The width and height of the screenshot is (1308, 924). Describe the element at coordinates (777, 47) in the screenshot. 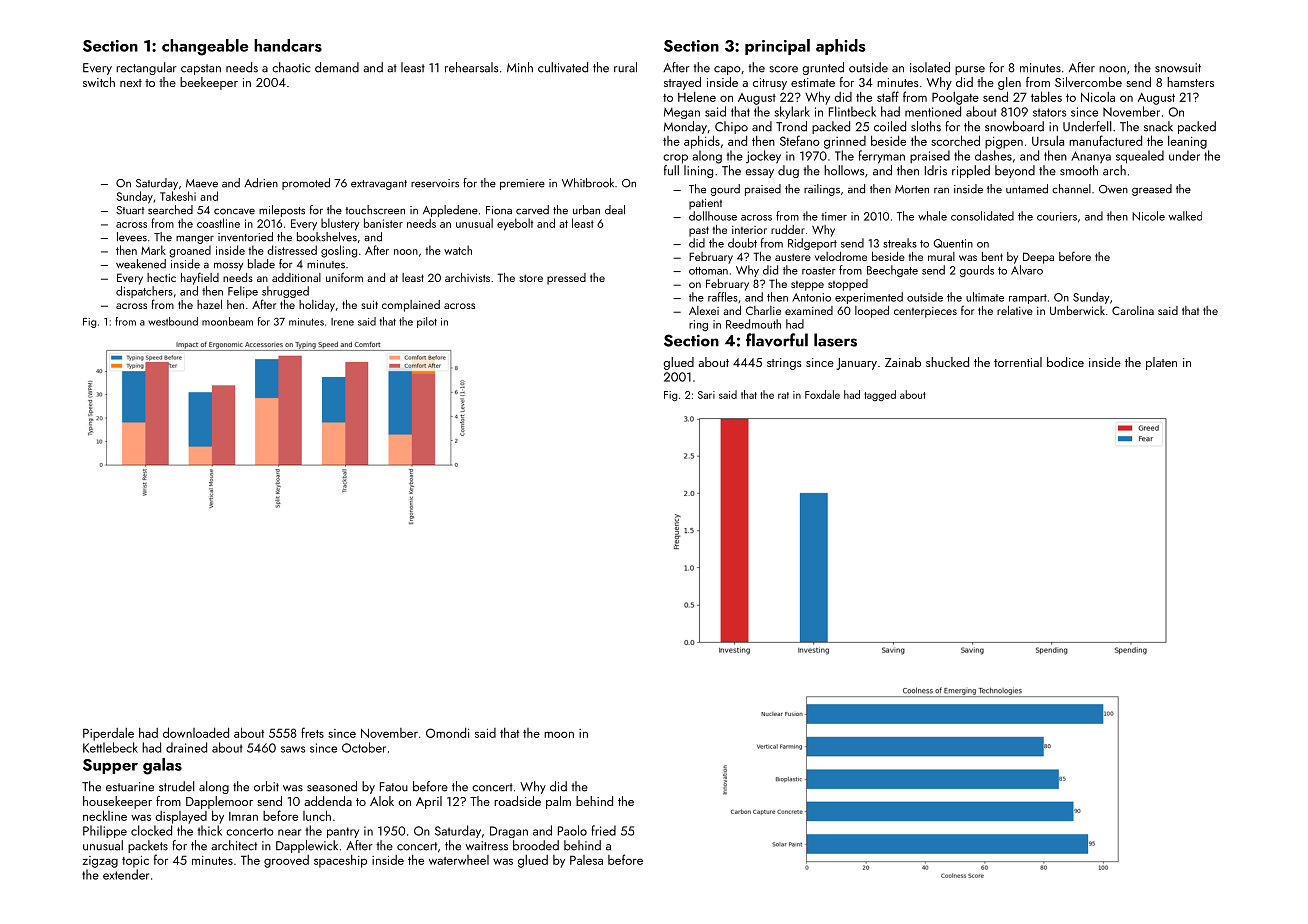

I see `principal` at that location.
